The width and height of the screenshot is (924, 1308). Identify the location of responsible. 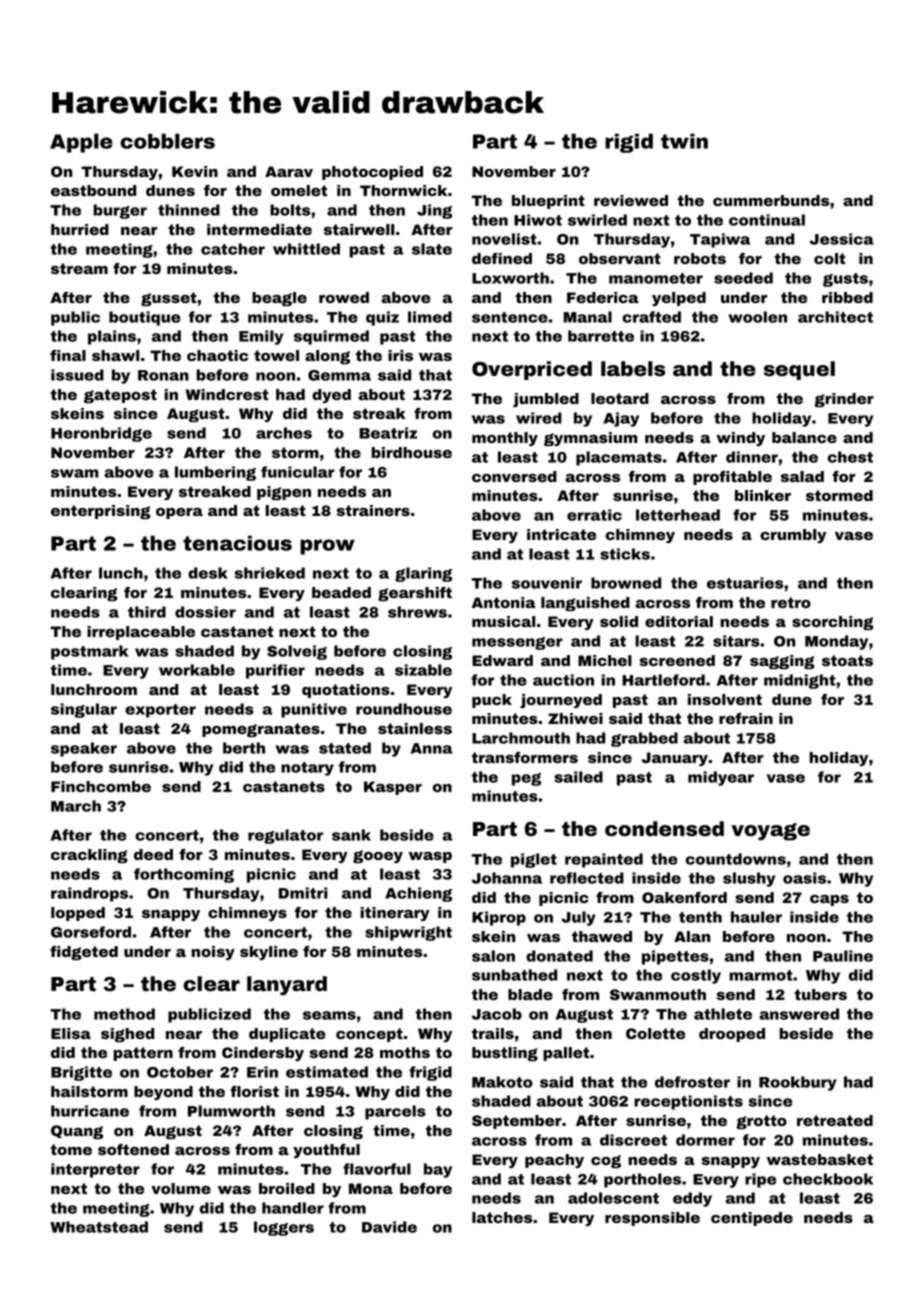
(652, 1219).
